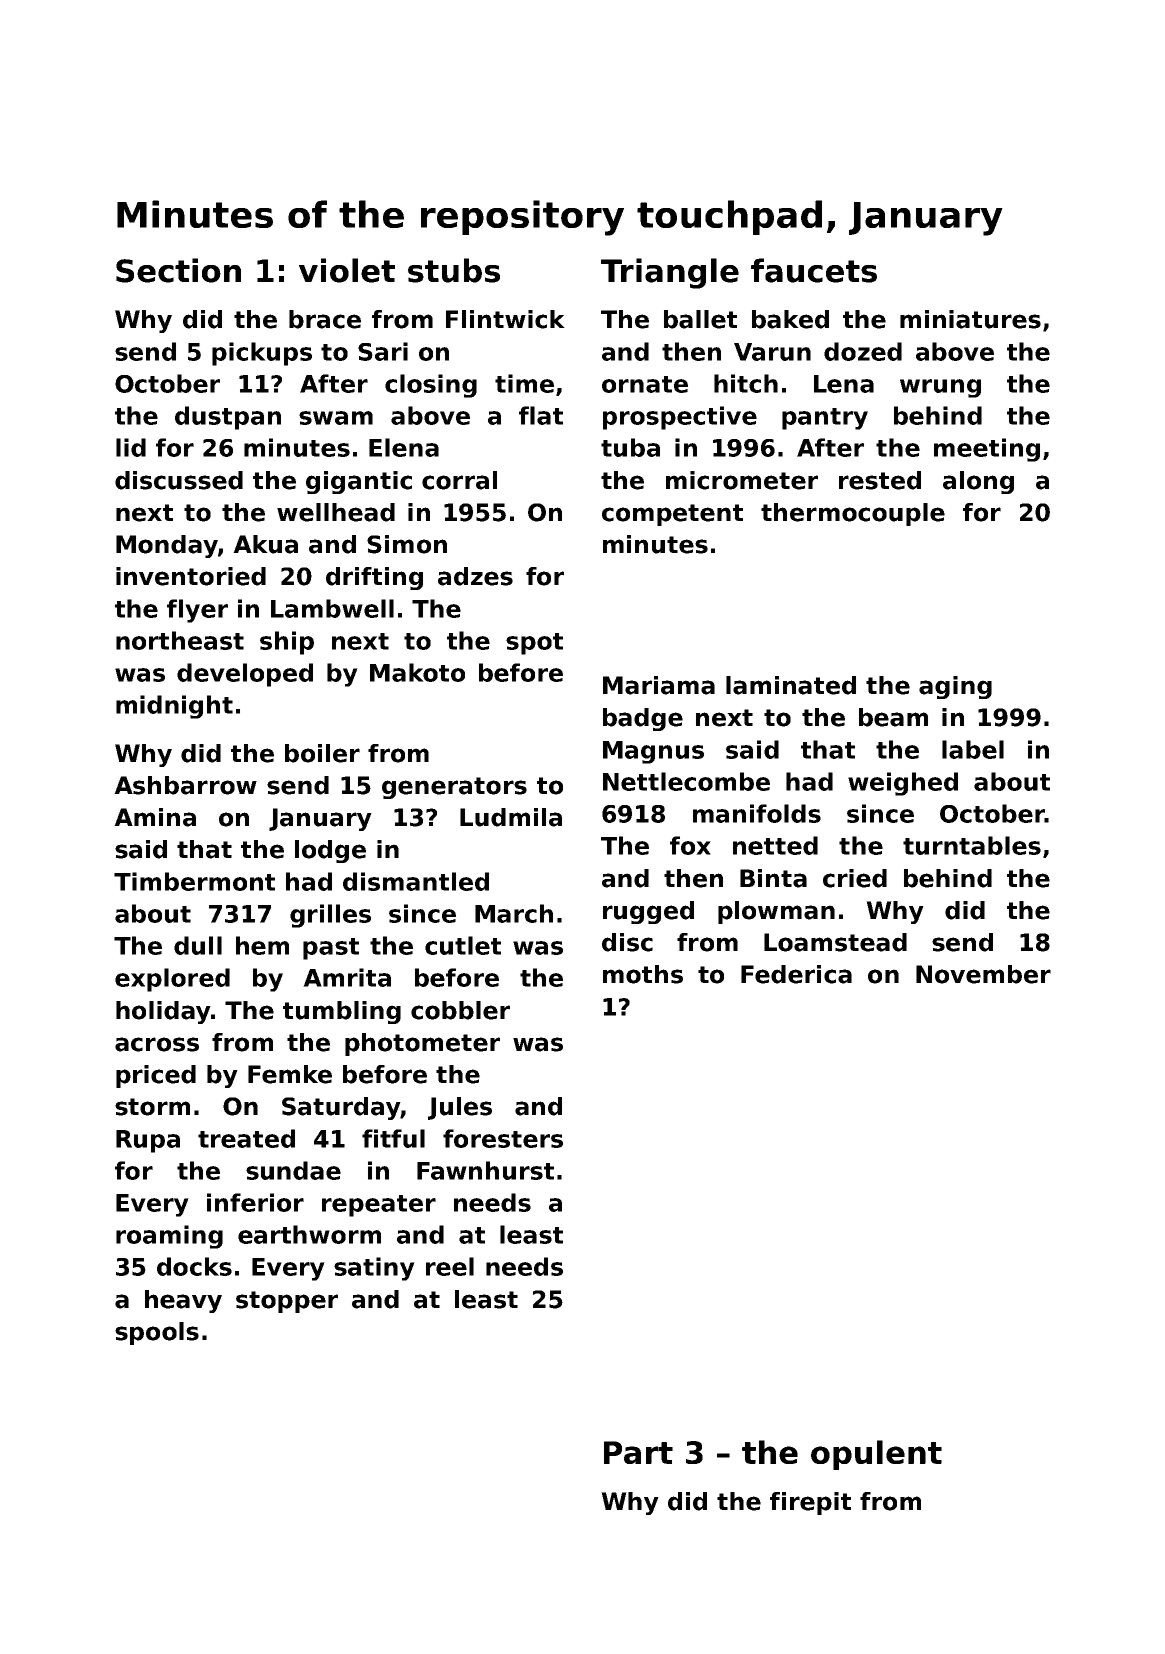  What do you see at coordinates (814, 270) in the screenshot?
I see `faucets` at bounding box center [814, 270].
